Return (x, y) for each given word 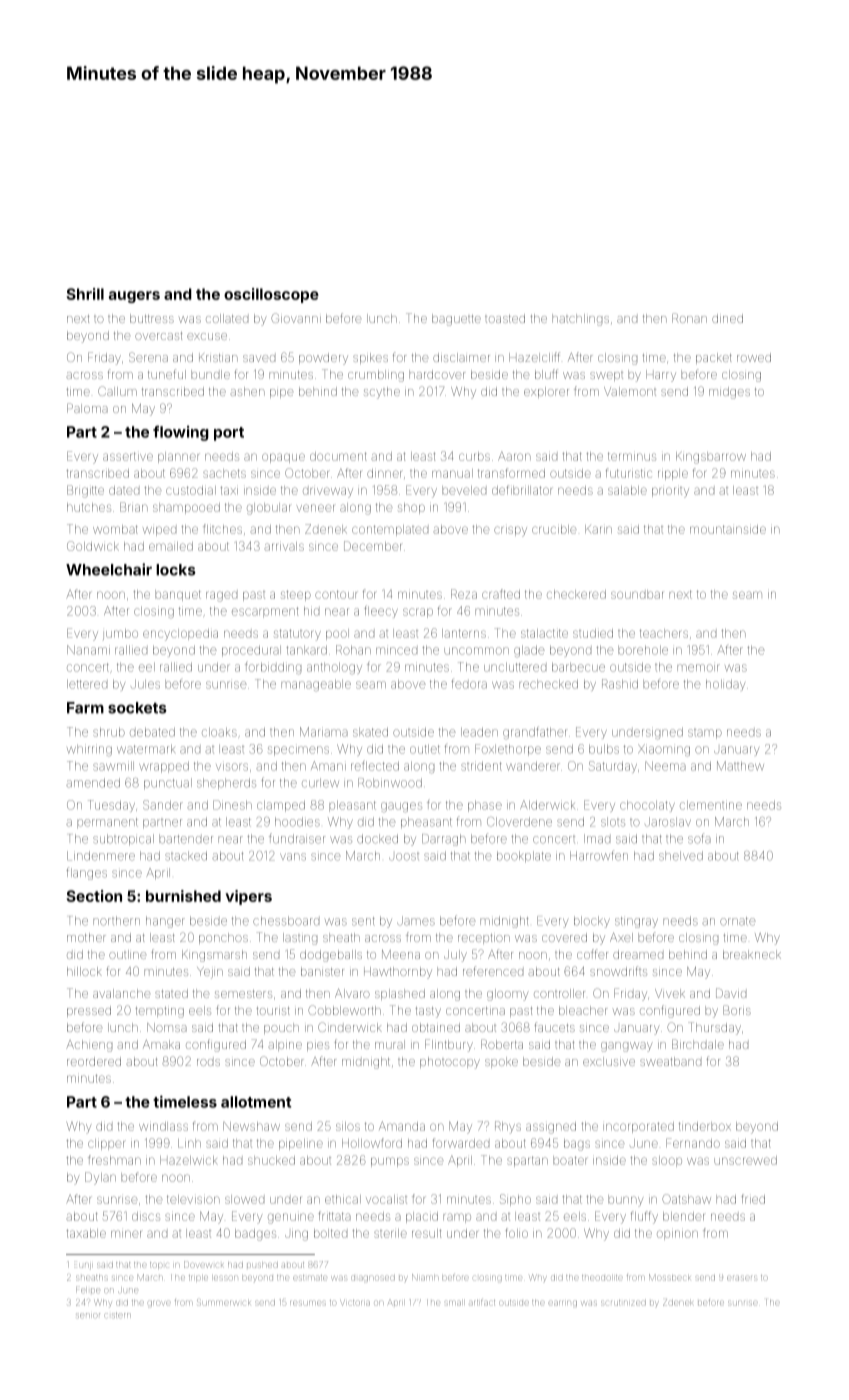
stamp (705, 734)
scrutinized (623, 1303)
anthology (334, 668)
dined (727, 318)
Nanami (88, 650)
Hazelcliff (534, 357)
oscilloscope (271, 295)
